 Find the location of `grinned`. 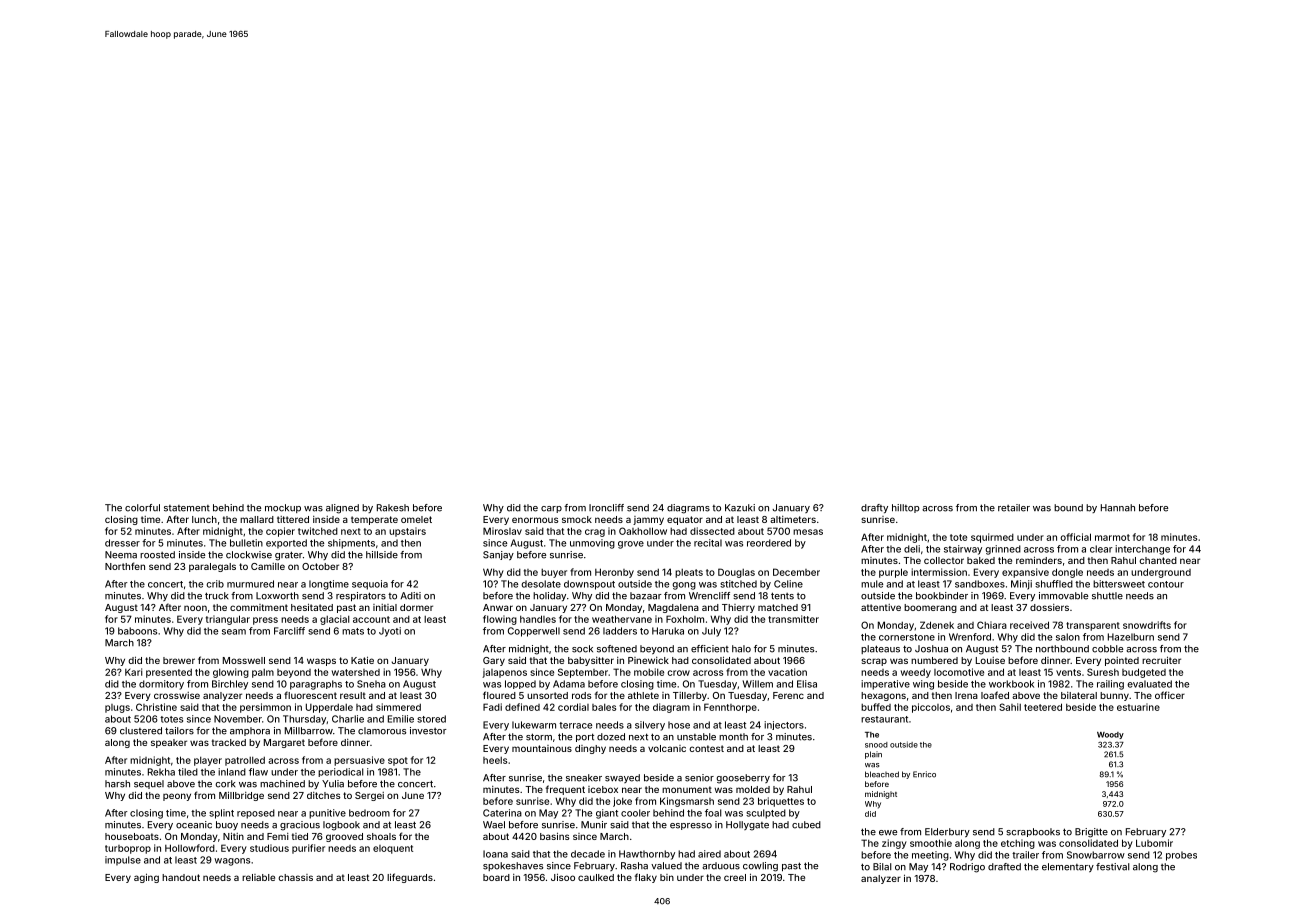

grinned is located at coordinates (1003, 550).
